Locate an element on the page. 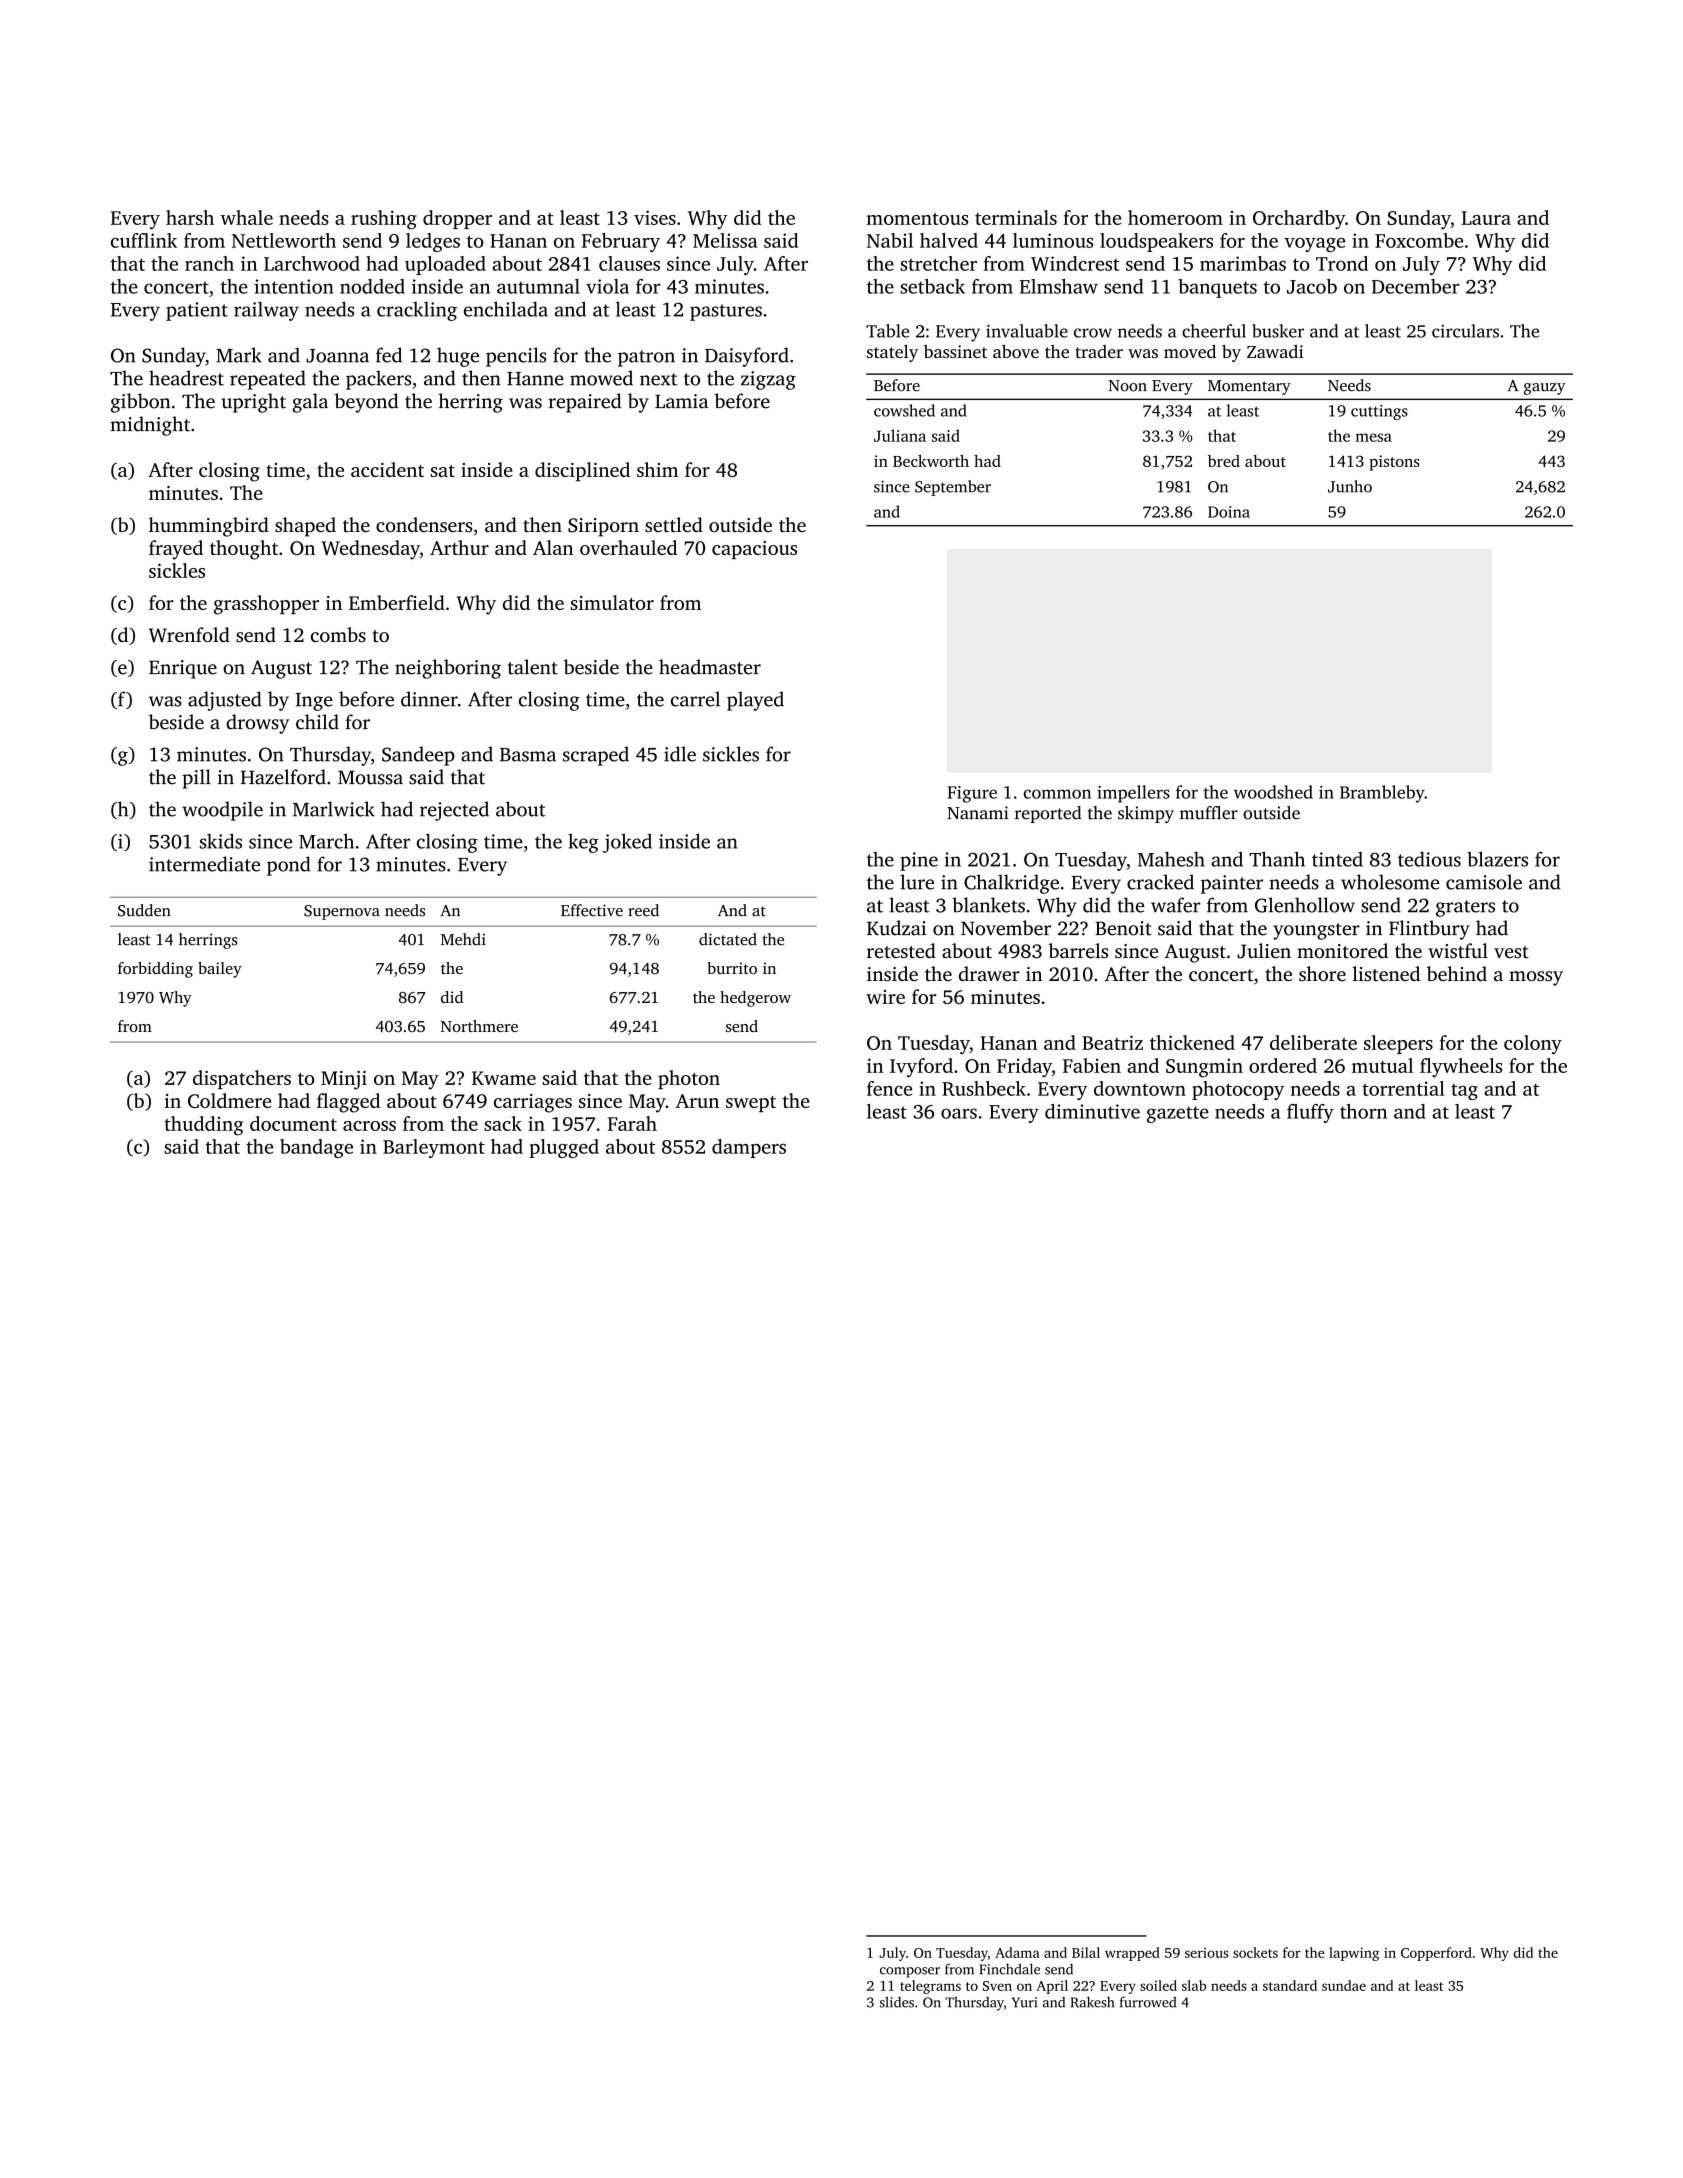 The image size is (1683, 2178). rejected is located at coordinates (454, 811).
